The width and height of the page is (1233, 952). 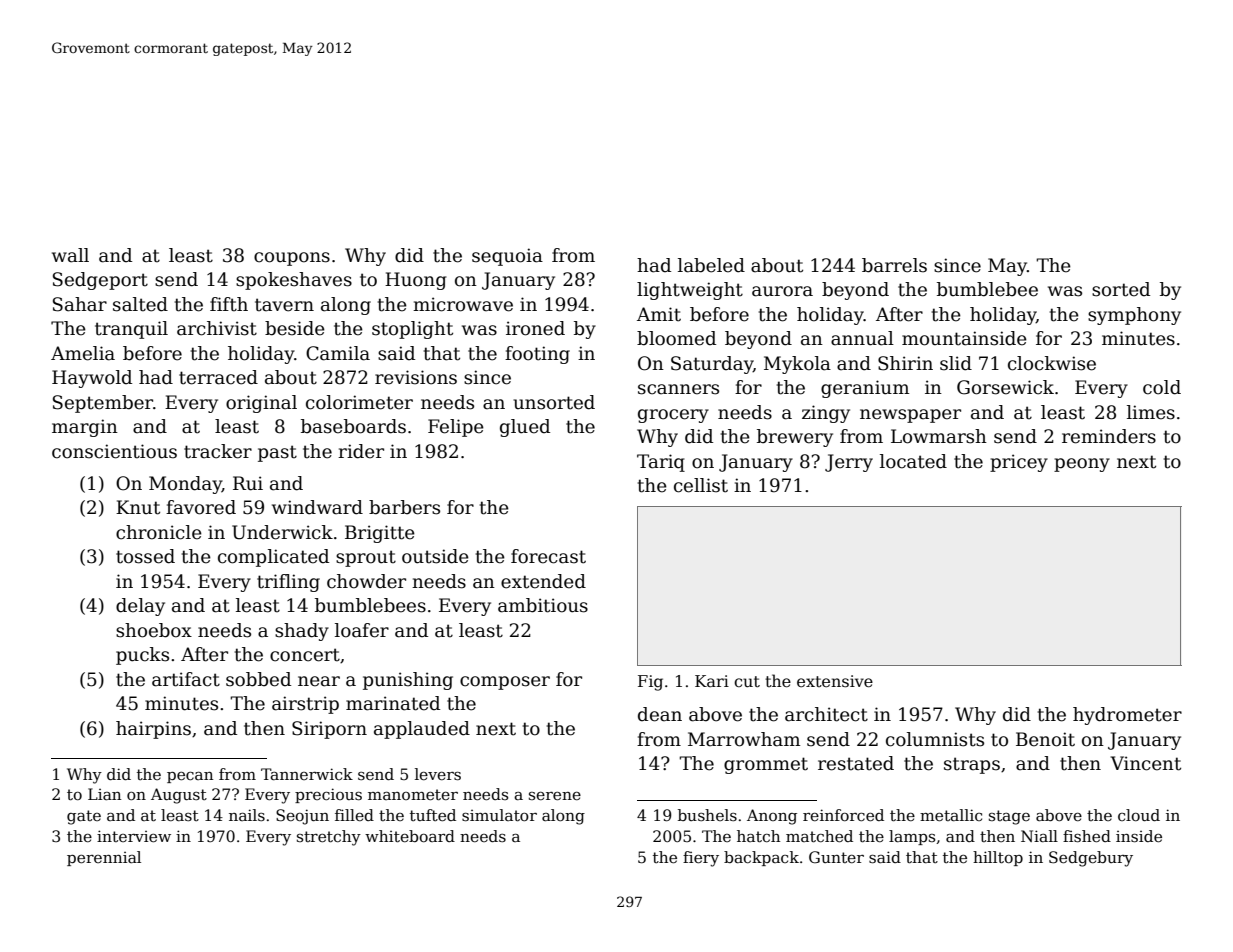 What do you see at coordinates (1127, 716) in the page?
I see `hydrometer` at bounding box center [1127, 716].
